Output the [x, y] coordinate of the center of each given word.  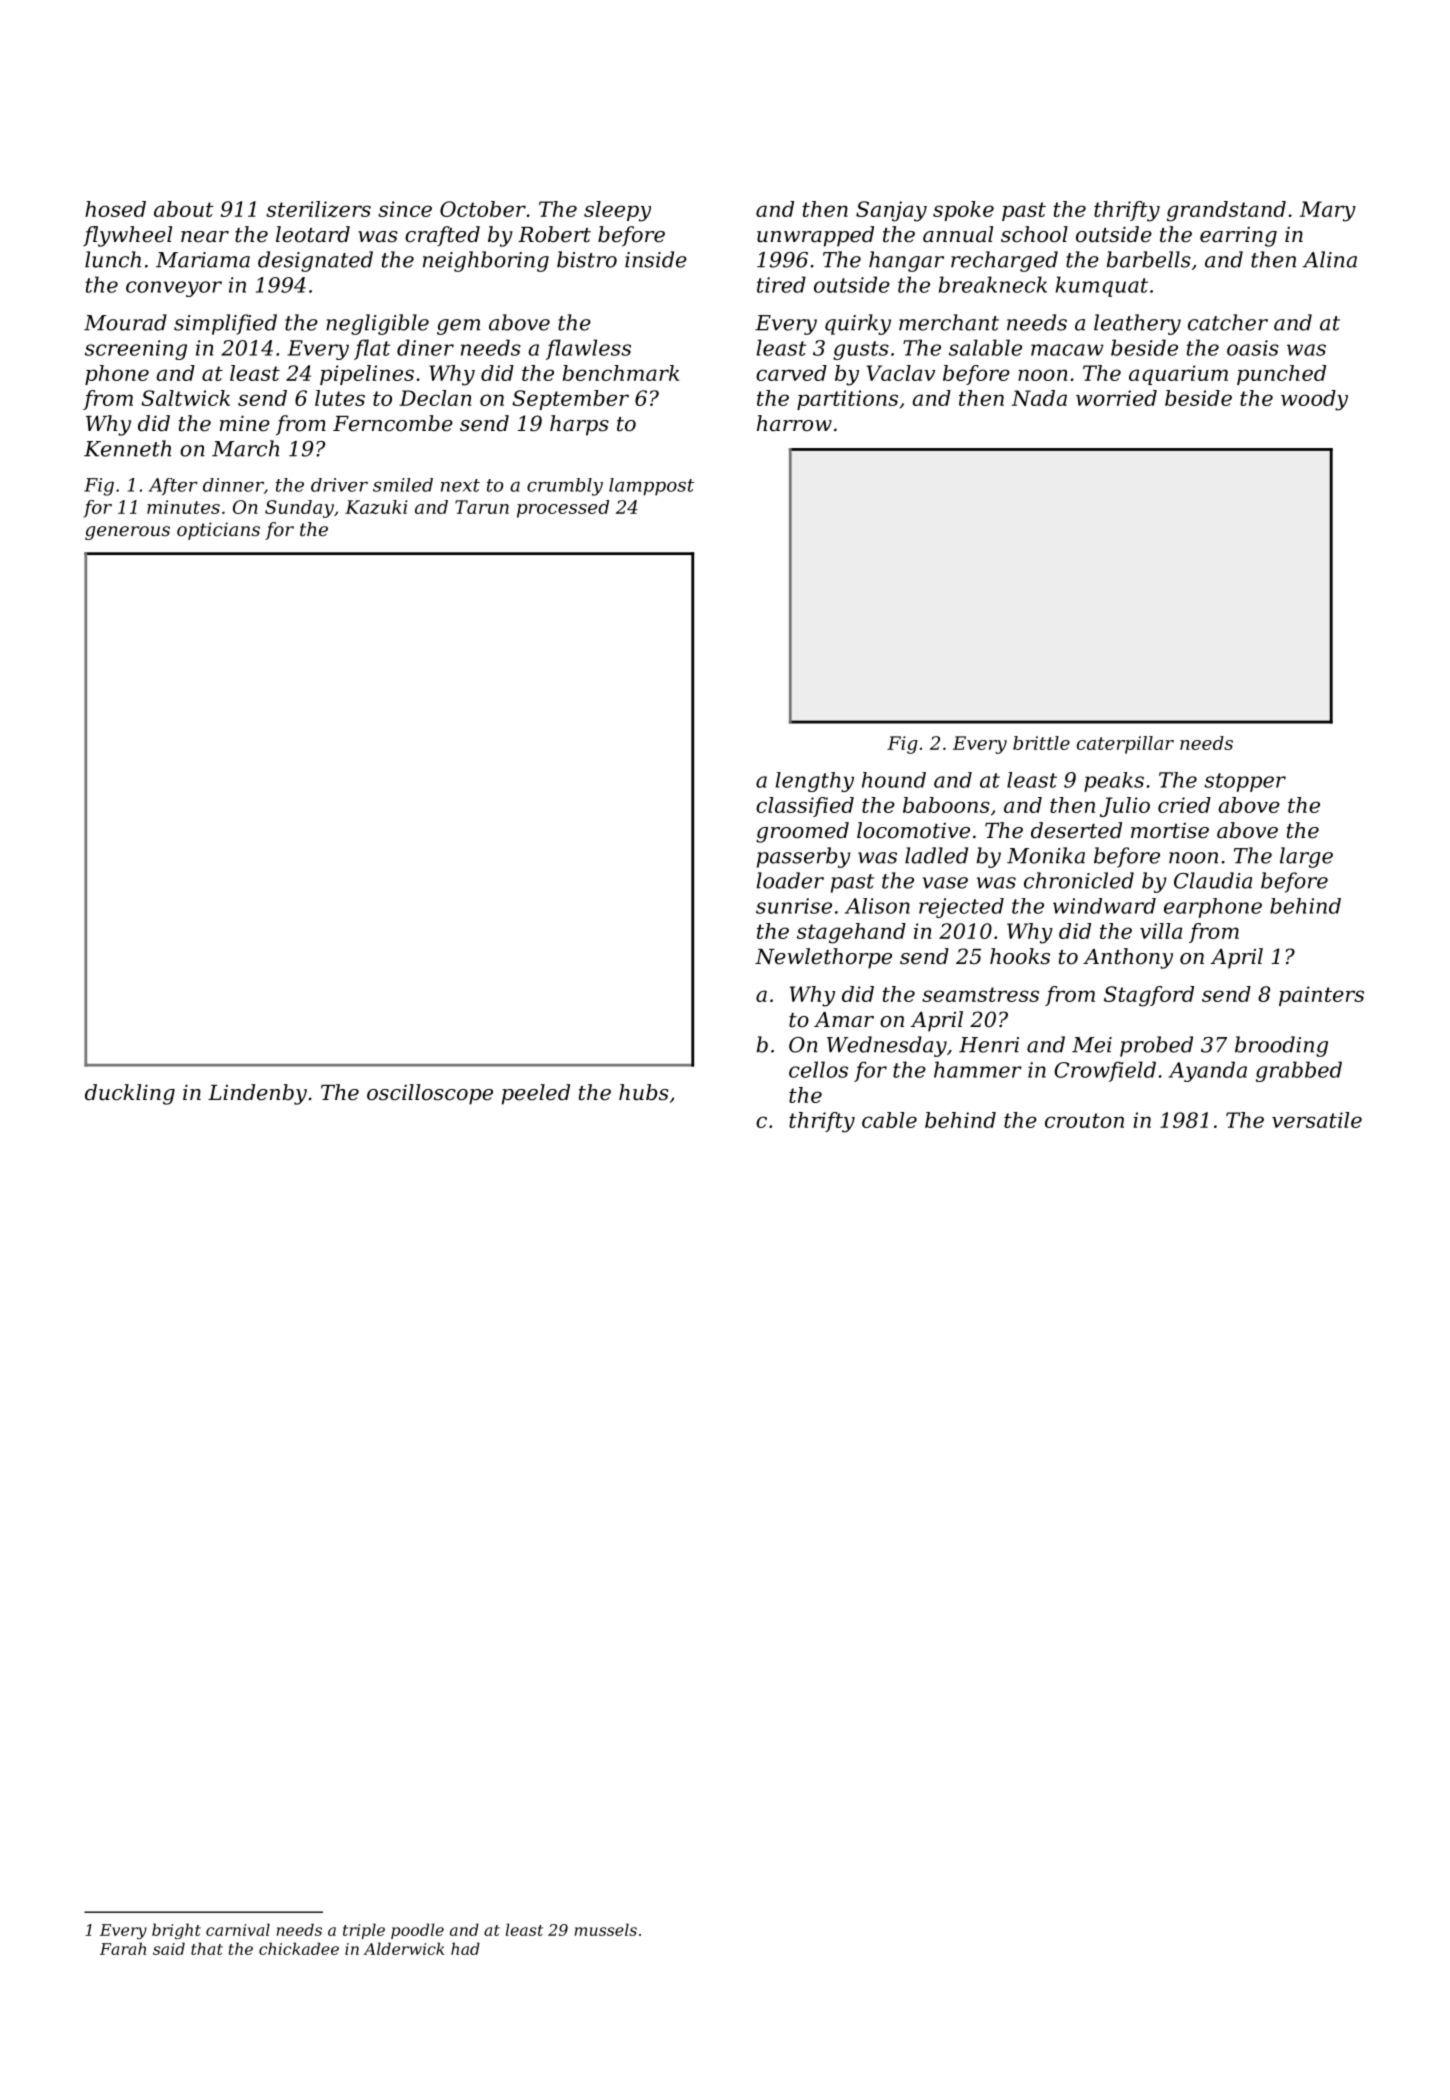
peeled [536, 1094]
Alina [1330, 259]
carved [791, 373]
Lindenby [257, 1094]
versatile [1317, 1120]
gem [458, 327]
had [465, 1948]
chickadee [299, 1948]
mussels [606, 1929]
